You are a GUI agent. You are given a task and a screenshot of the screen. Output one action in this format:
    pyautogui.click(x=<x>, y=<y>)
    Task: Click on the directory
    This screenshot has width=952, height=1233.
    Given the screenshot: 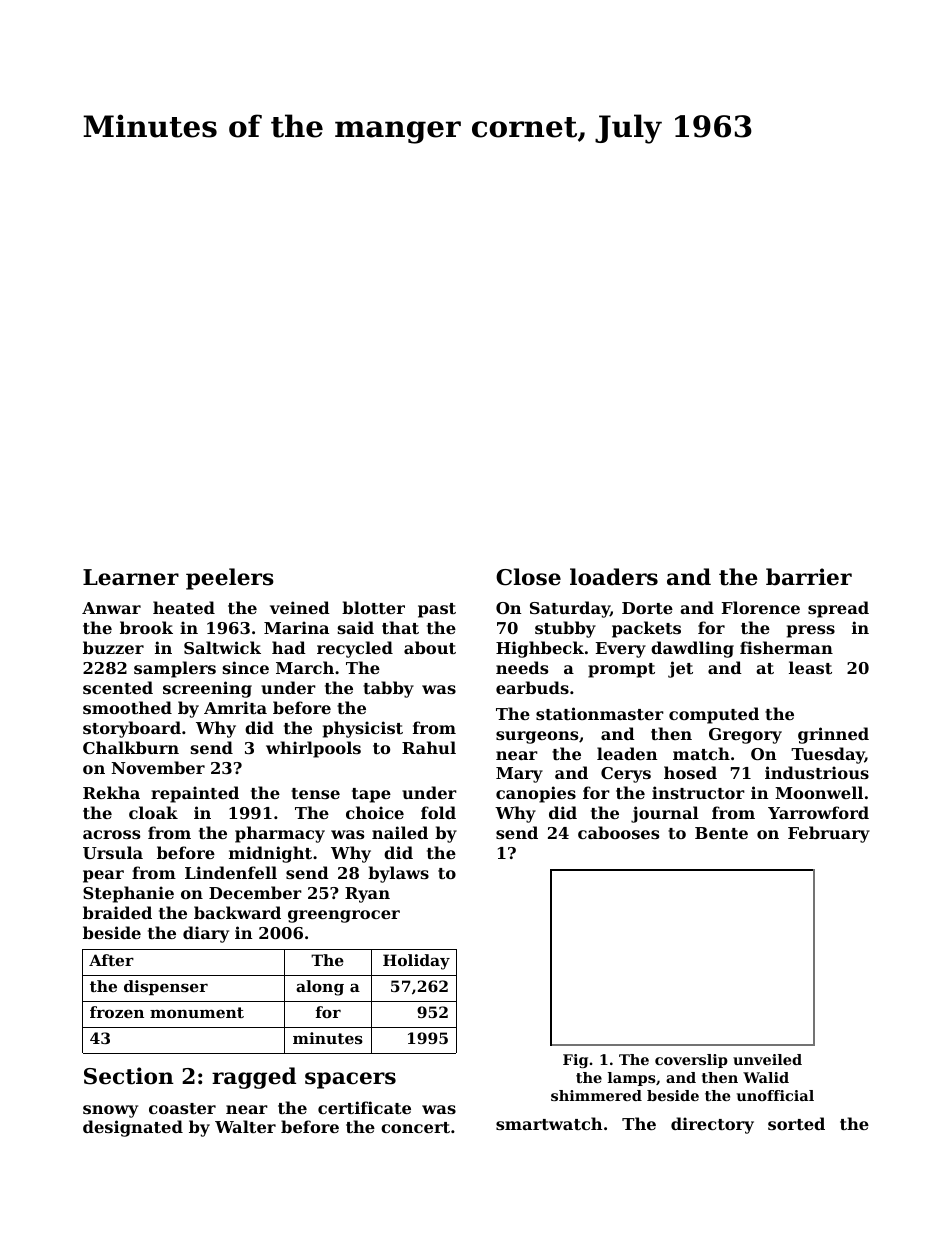 What is the action you would take?
    pyautogui.click(x=712, y=1125)
